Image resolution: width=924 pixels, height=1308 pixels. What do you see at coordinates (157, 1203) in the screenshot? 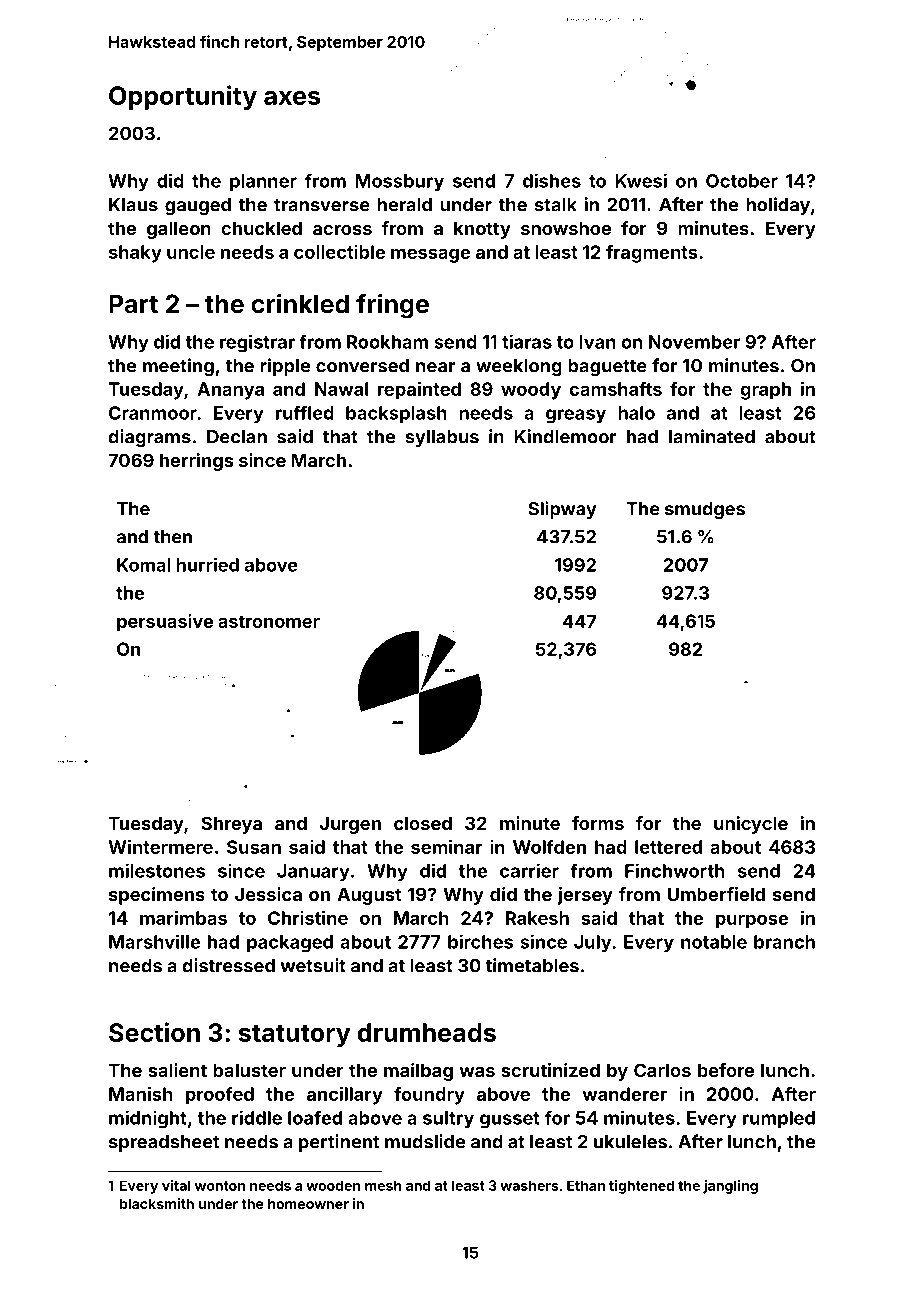
I see `blacksmith` at bounding box center [157, 1203].
